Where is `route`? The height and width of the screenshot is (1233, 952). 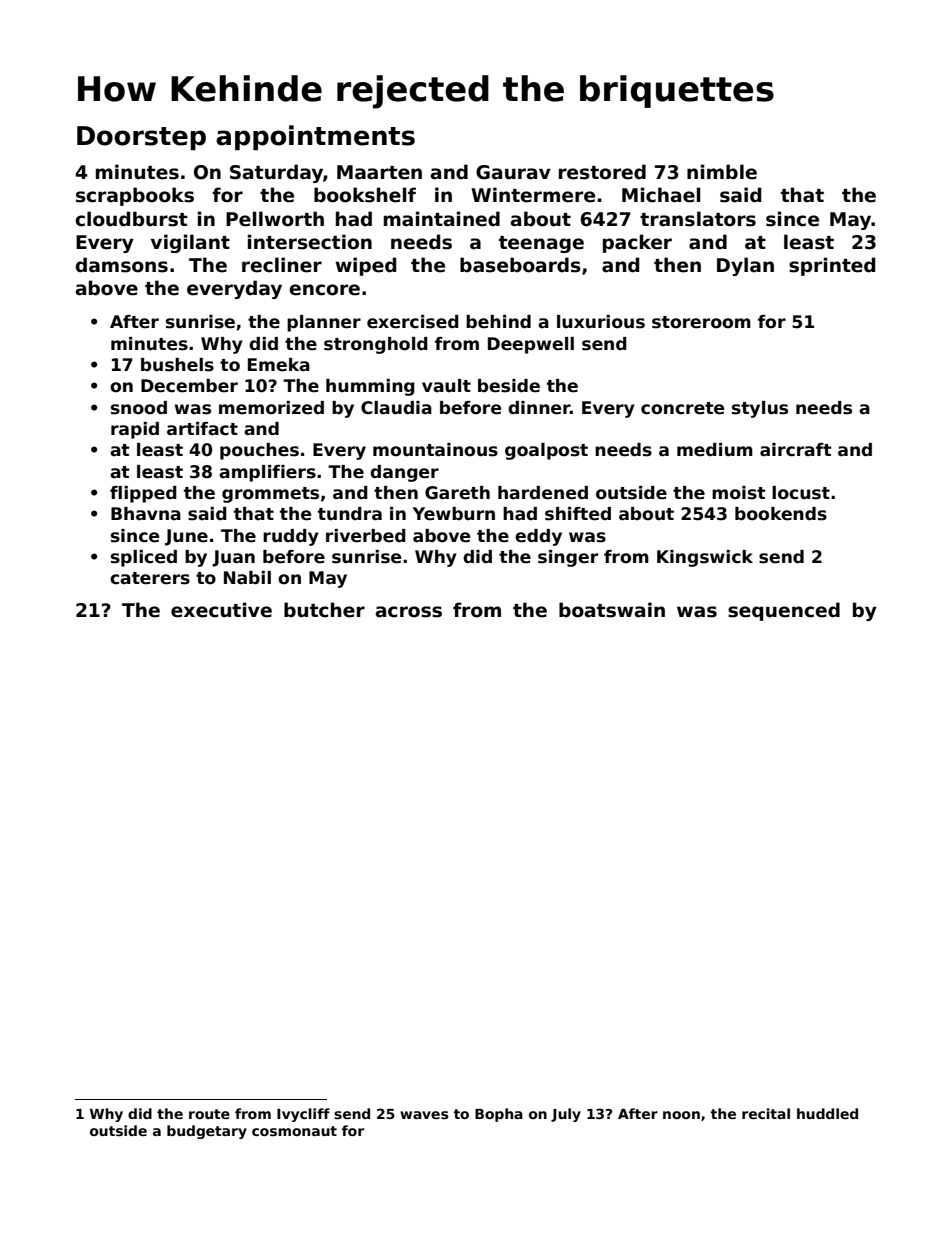
route is located at coordinates (209, 1114).
